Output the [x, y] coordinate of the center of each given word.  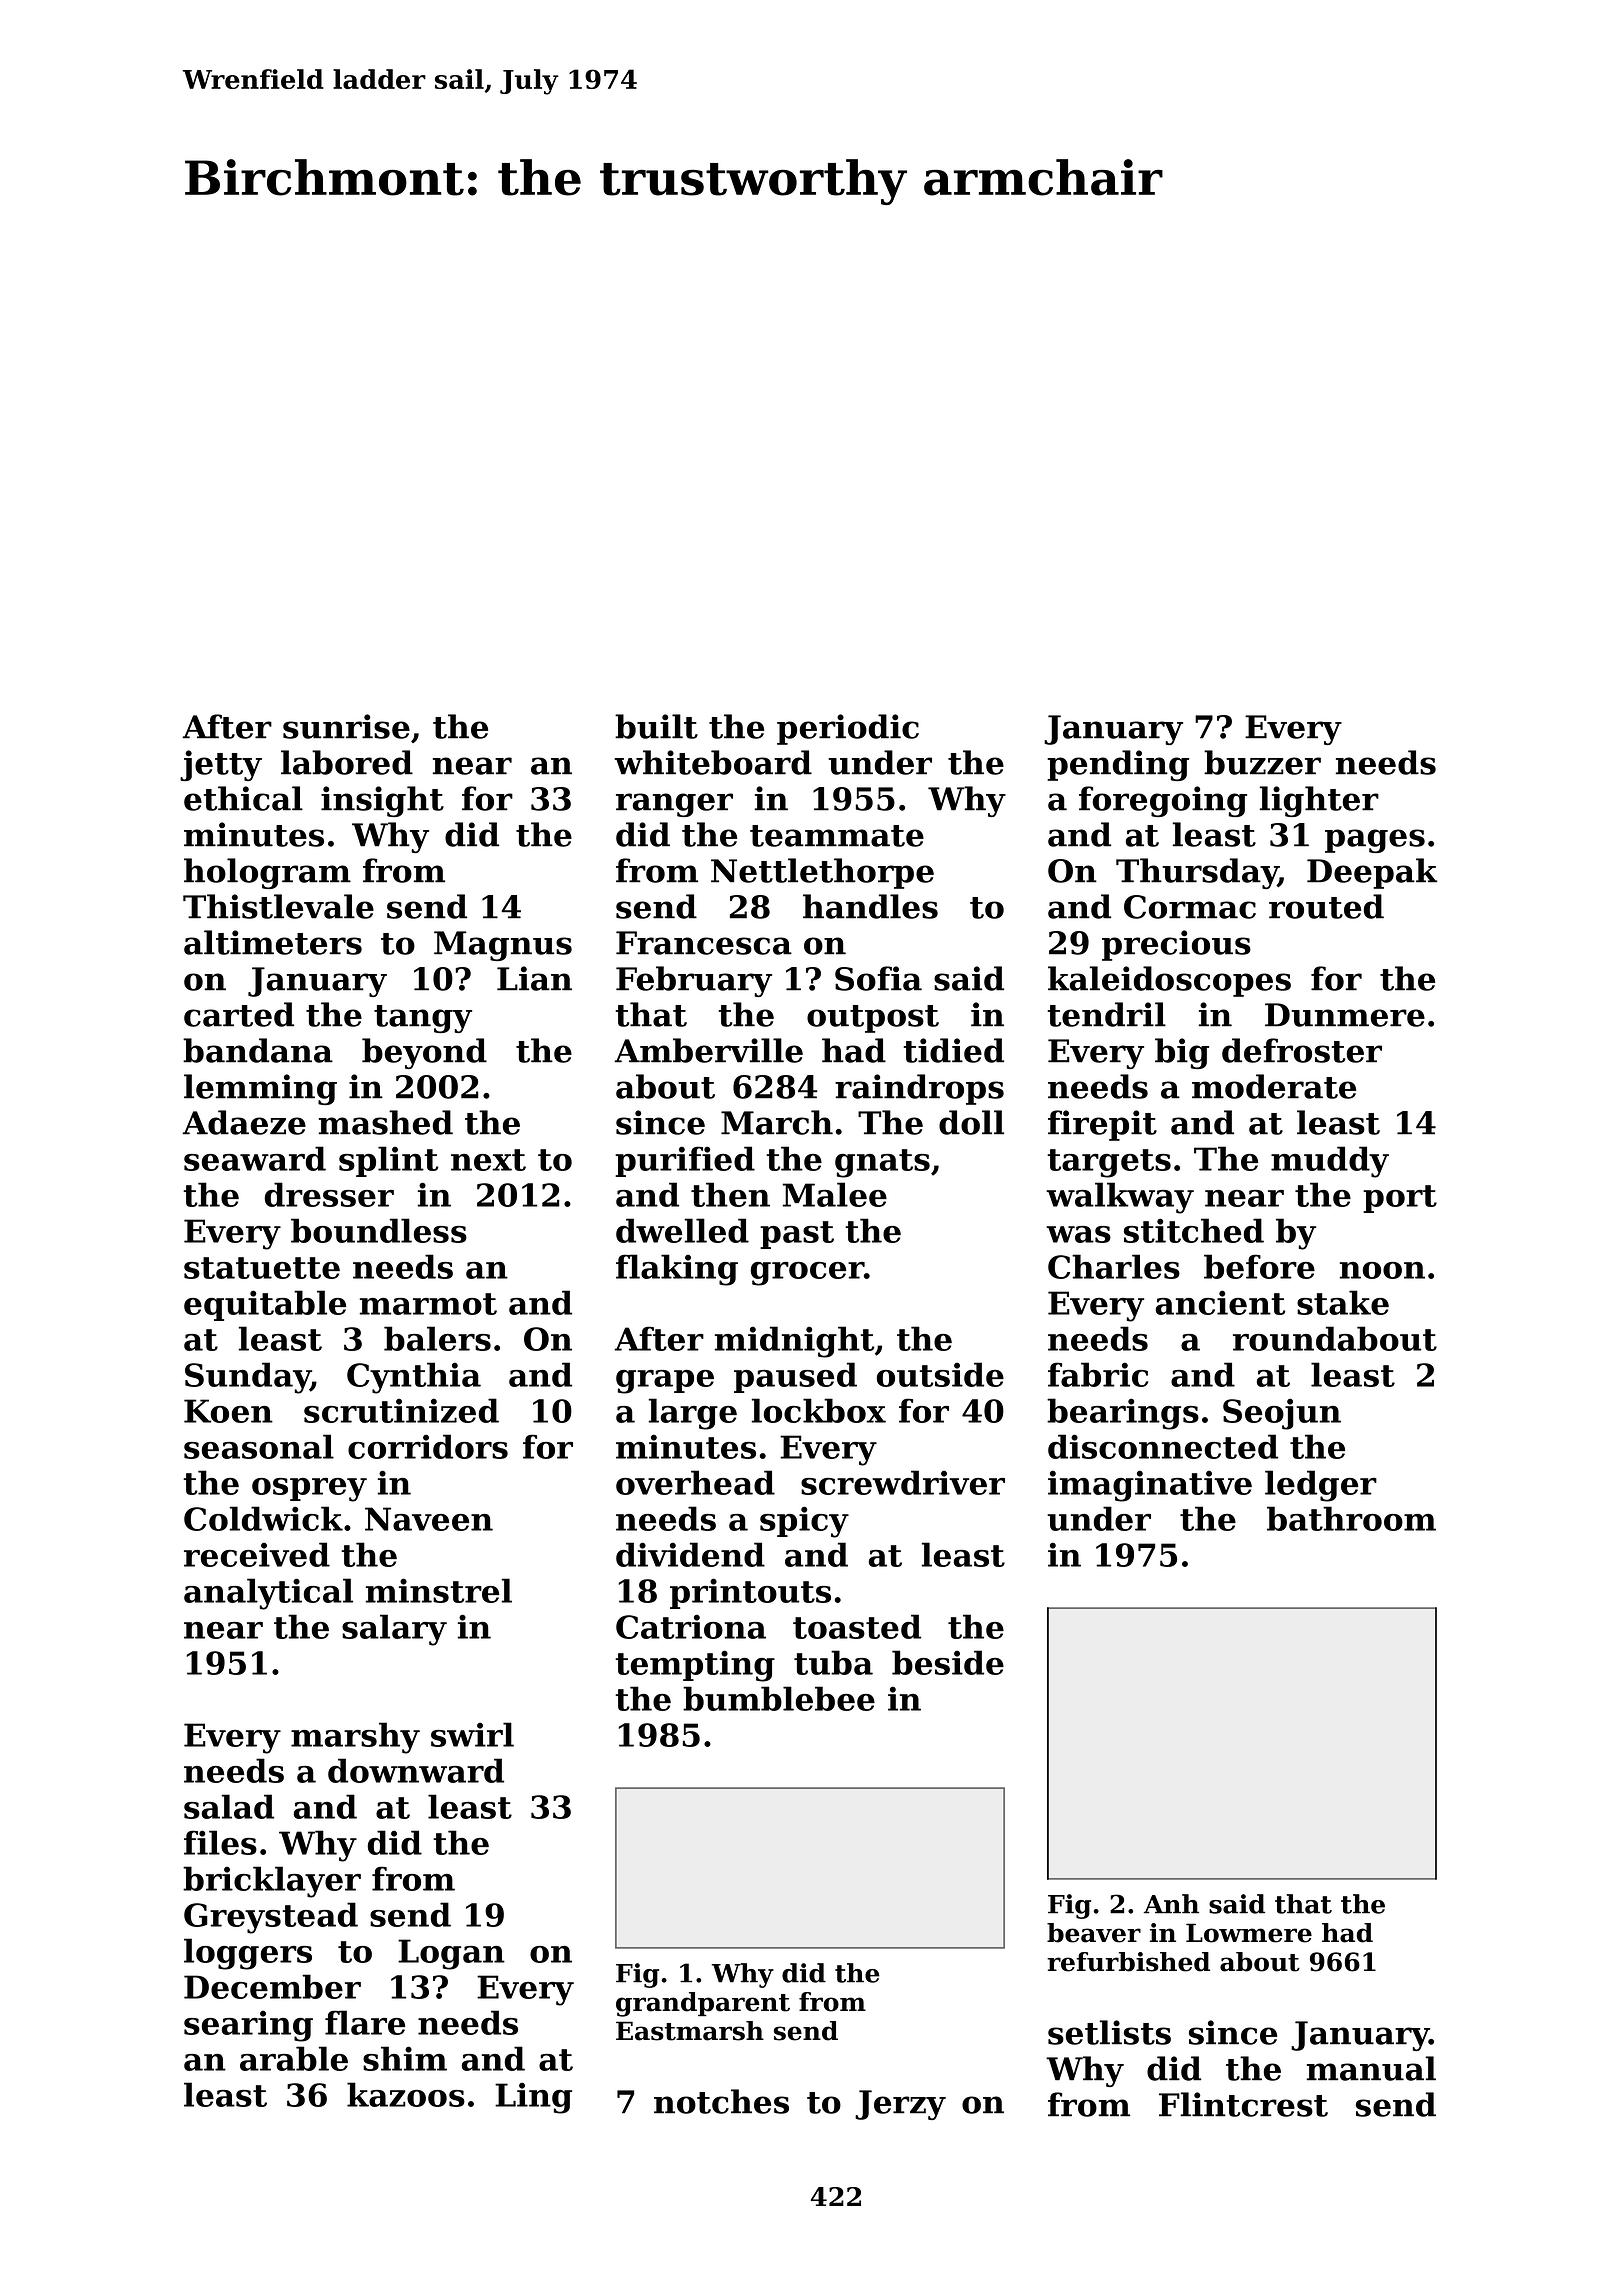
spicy [804, 1522]
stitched [1194, 1230]
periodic [848, 729]
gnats [882, 1163]
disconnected [1163, 1446]
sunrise [346, 726]
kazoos [406, 2094]
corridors [428, 1446]
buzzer [1262, 762]
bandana [258, 1050]
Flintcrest [1243, 2104]
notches [721, 2101]
